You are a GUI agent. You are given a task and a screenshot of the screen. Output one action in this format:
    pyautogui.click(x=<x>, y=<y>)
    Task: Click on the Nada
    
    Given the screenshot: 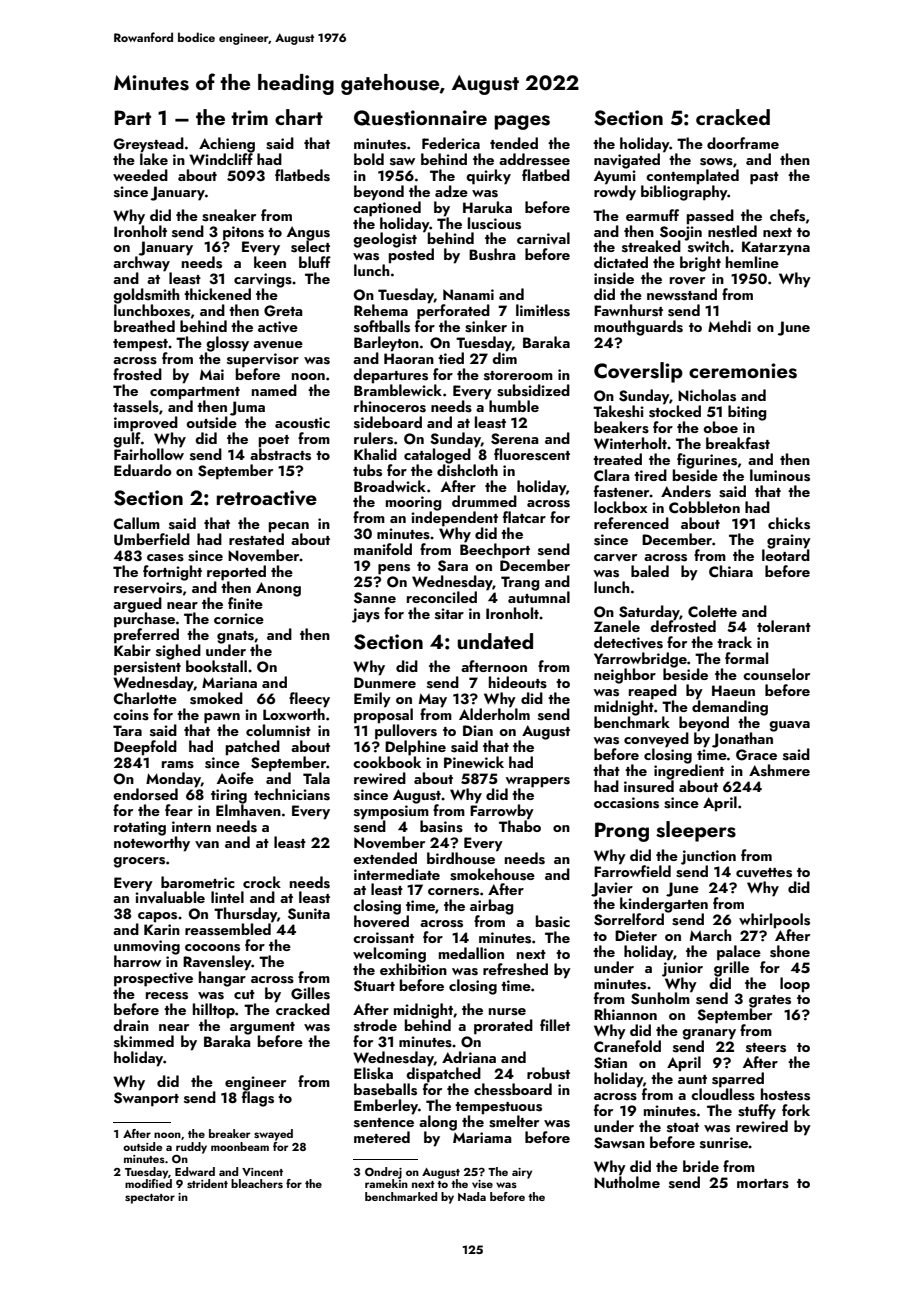 What is the action you would take?
    pyautogui.click(x=472, y=1196)
